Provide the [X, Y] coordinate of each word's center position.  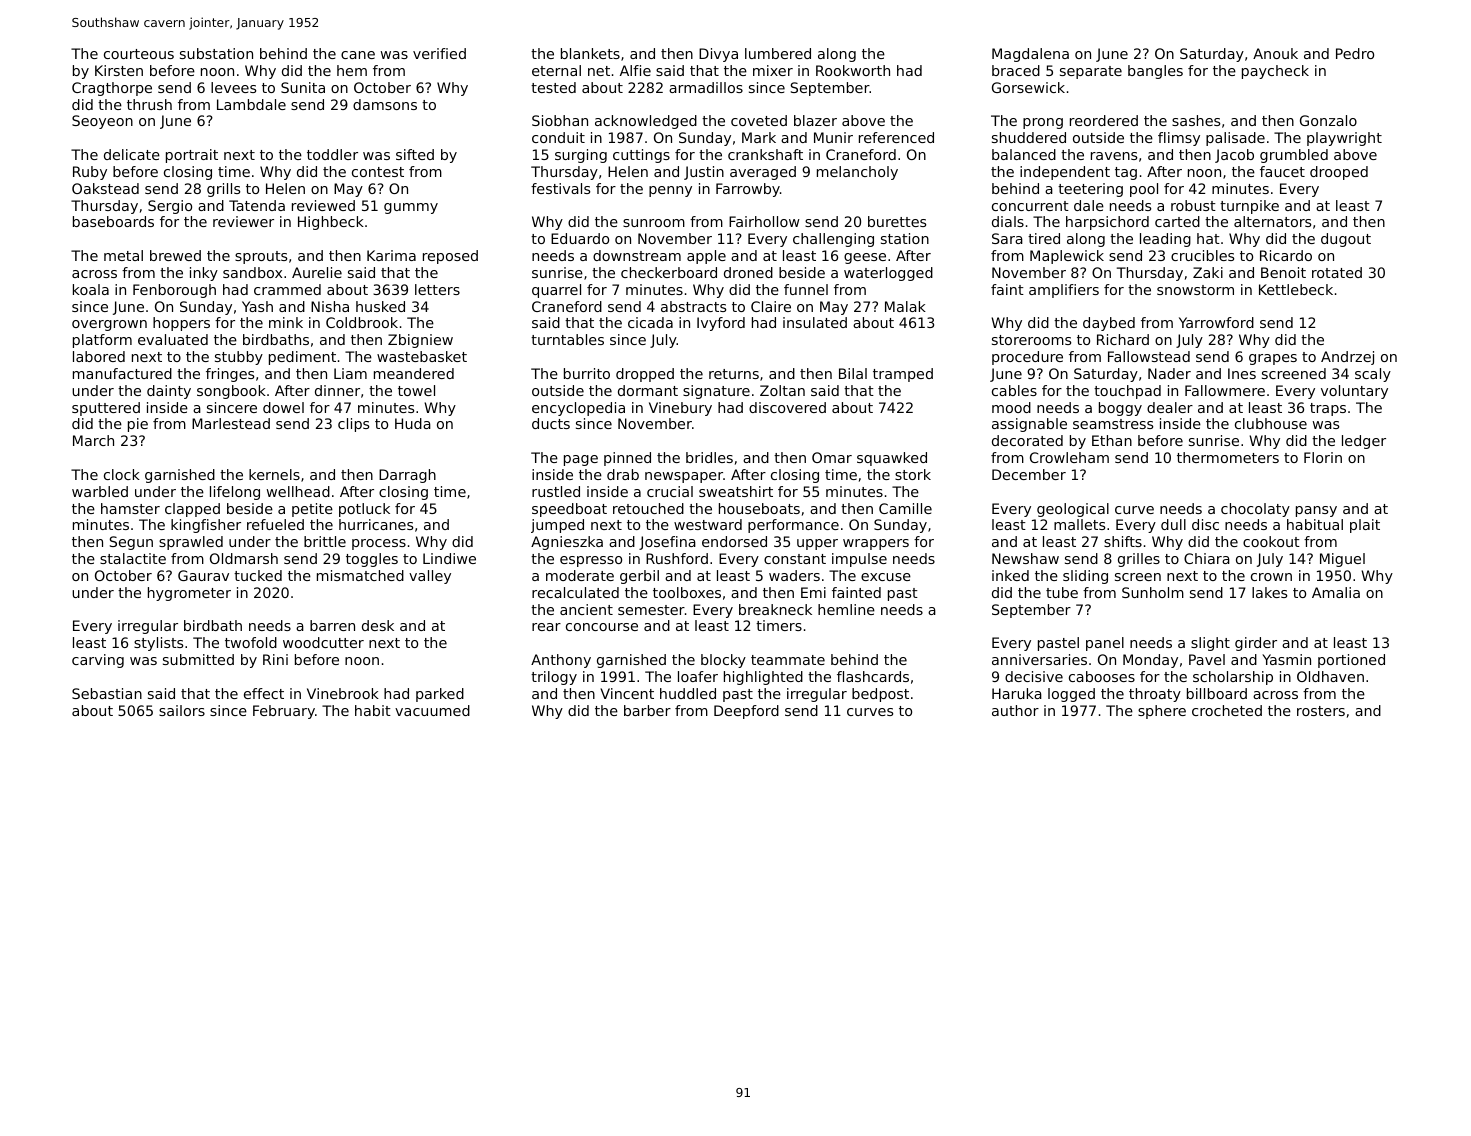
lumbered [778, 53]
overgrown [109, 325]
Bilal [853, 373]
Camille [905, 508]
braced [1016, 70]
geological [1073, 510]
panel [1105, 644]
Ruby [90, 173]
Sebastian [107, 693]
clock [122, 474]
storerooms [1031, 340]
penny [670, 191]
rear [546, 627]
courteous [139, 54]
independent [1065, 173]
